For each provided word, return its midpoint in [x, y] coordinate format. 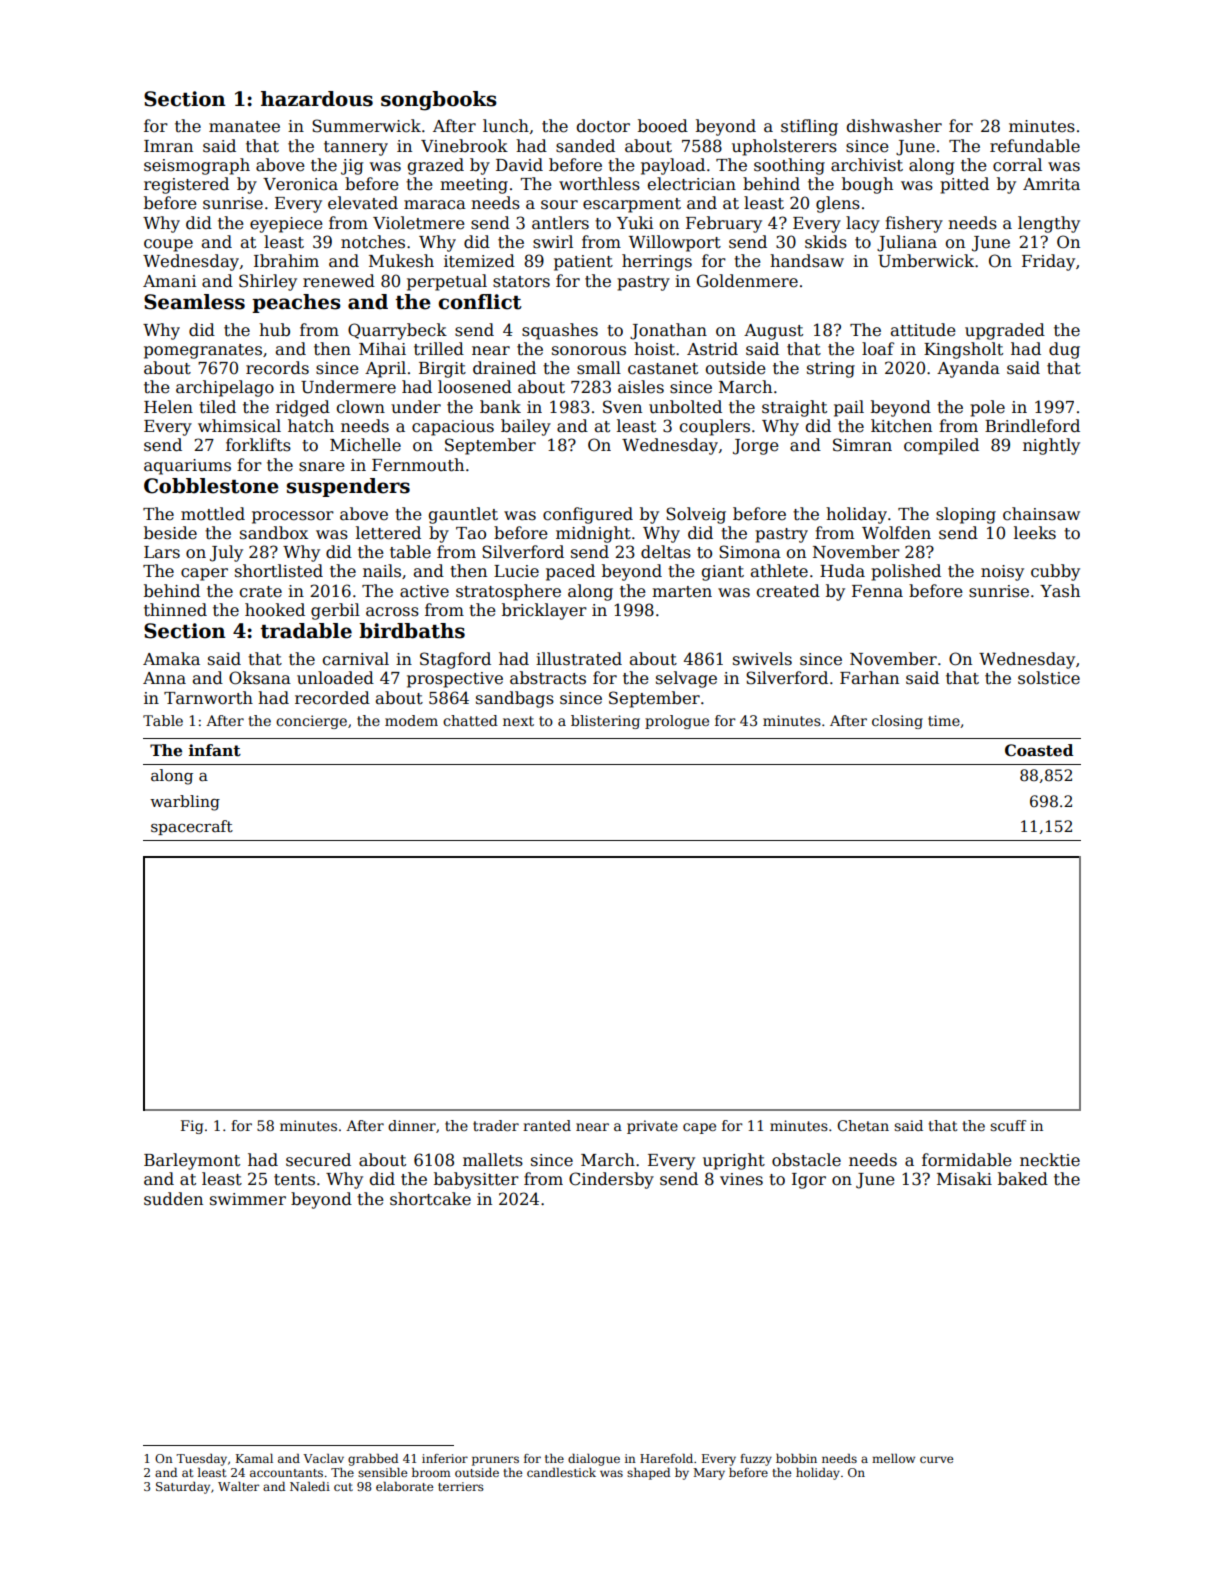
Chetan [863, 1125]
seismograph [197, 166]
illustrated [579, 659]
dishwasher [894, 126]
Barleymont [192, 1161]
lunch [506, 126]
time [944, 720]
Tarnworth [208, 698]
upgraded [1005, 331]
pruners [495, 1461]
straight [794, 408]
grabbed [373, 1460]
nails [382, 571]
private [652, 1127]
